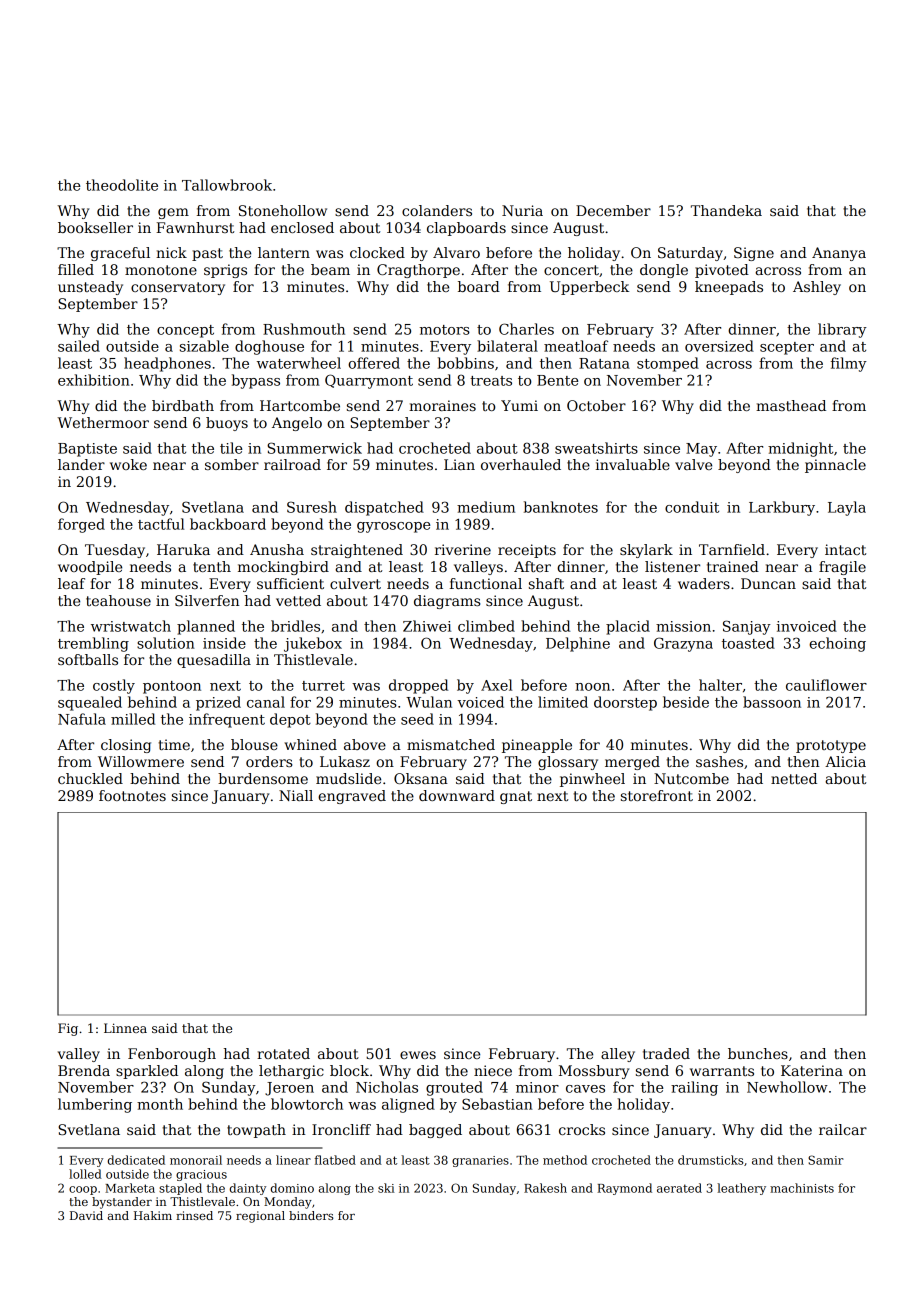  I want to click on jukebox, so click(313, 644).
